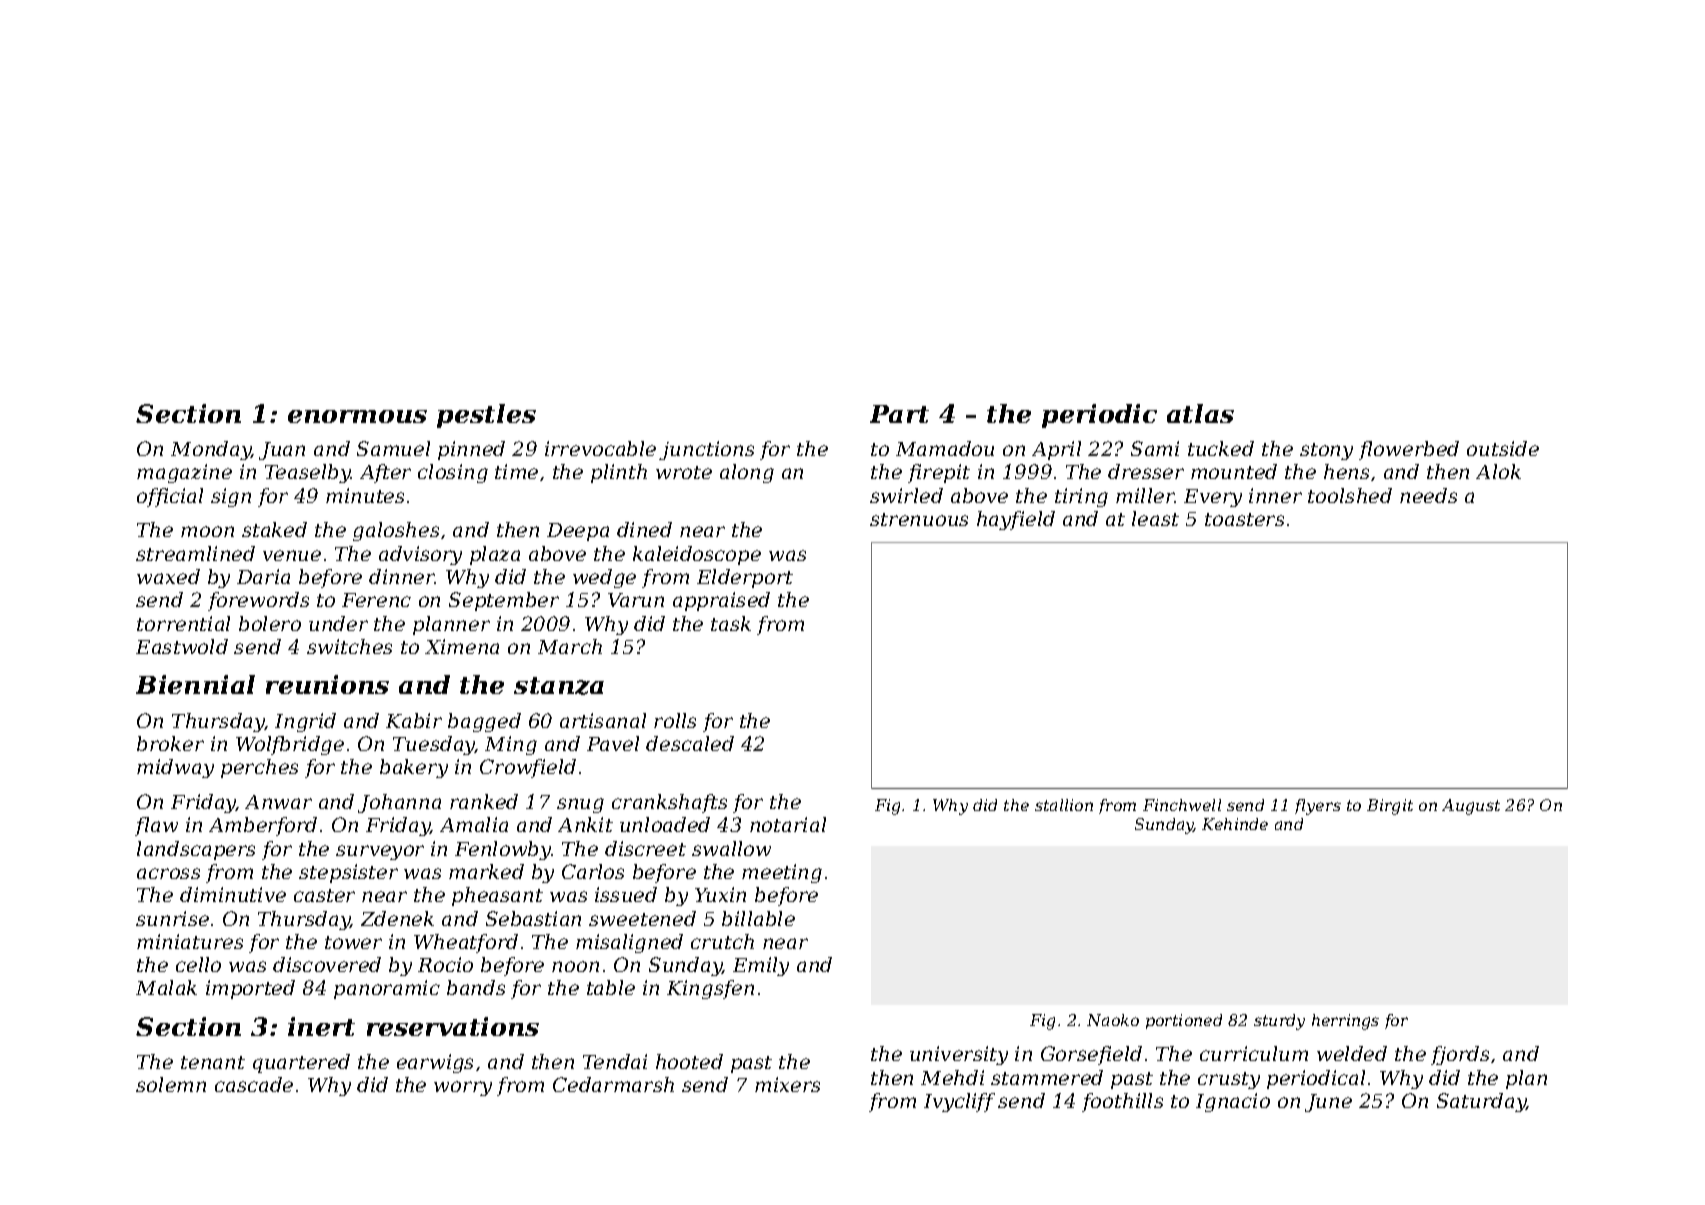 The width and height of the document is (1705, 1205). I want to click on atlas, so click(1200, 413).
